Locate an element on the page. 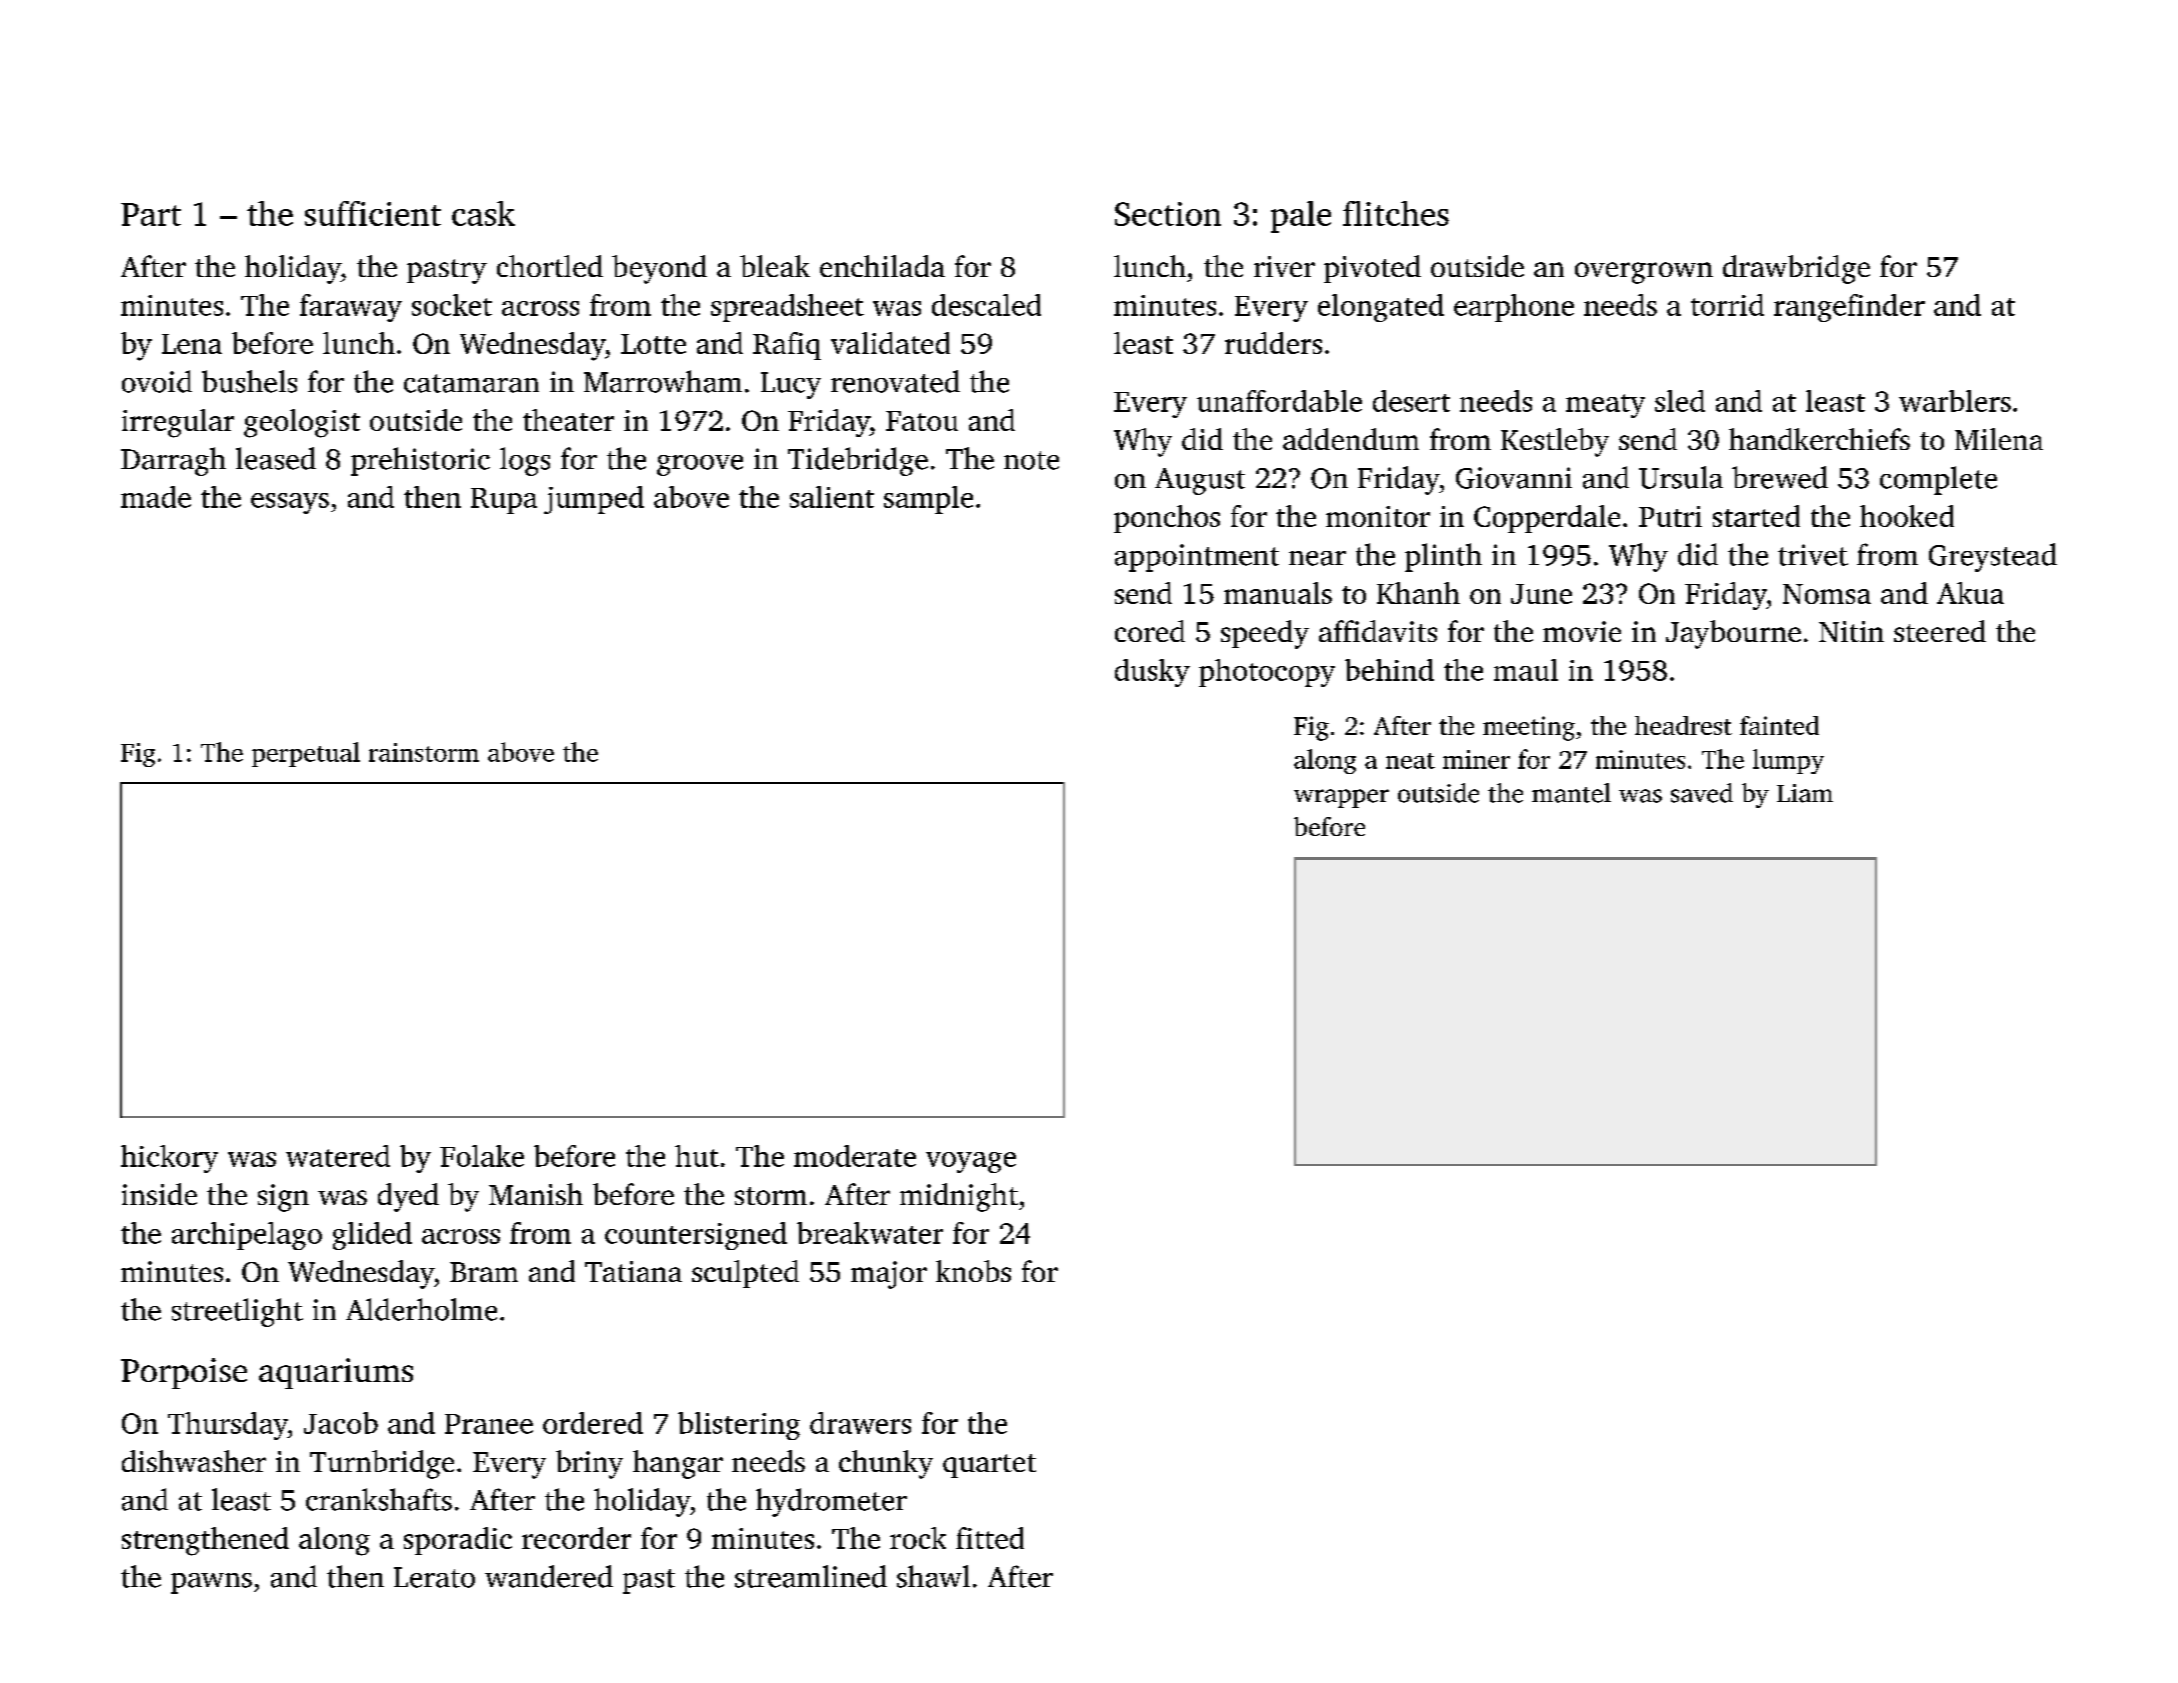  Lerato is located at coordinates (434, 1577).
